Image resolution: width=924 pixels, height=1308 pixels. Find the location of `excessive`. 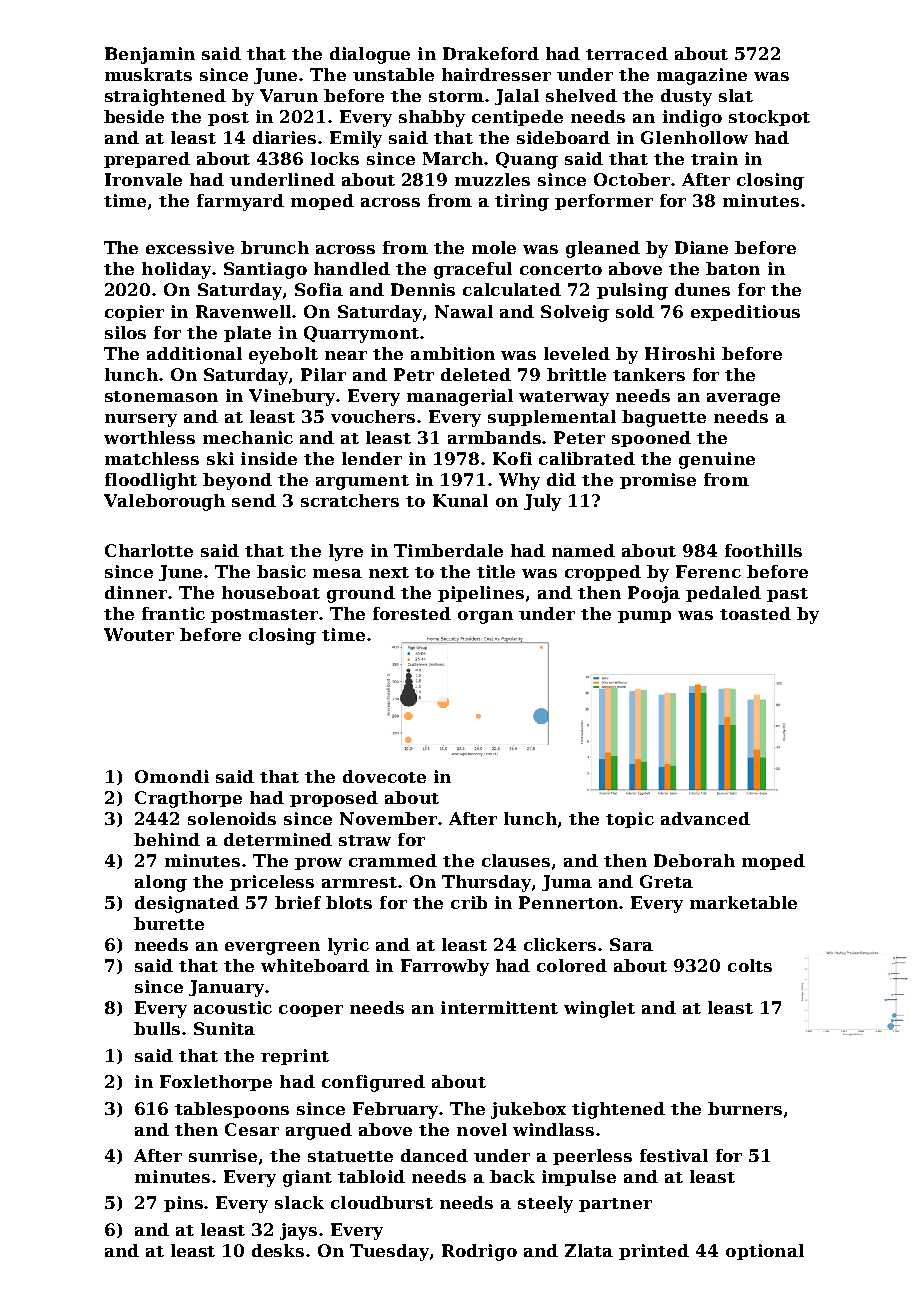

excessive is located at coordinates (190, 247).
